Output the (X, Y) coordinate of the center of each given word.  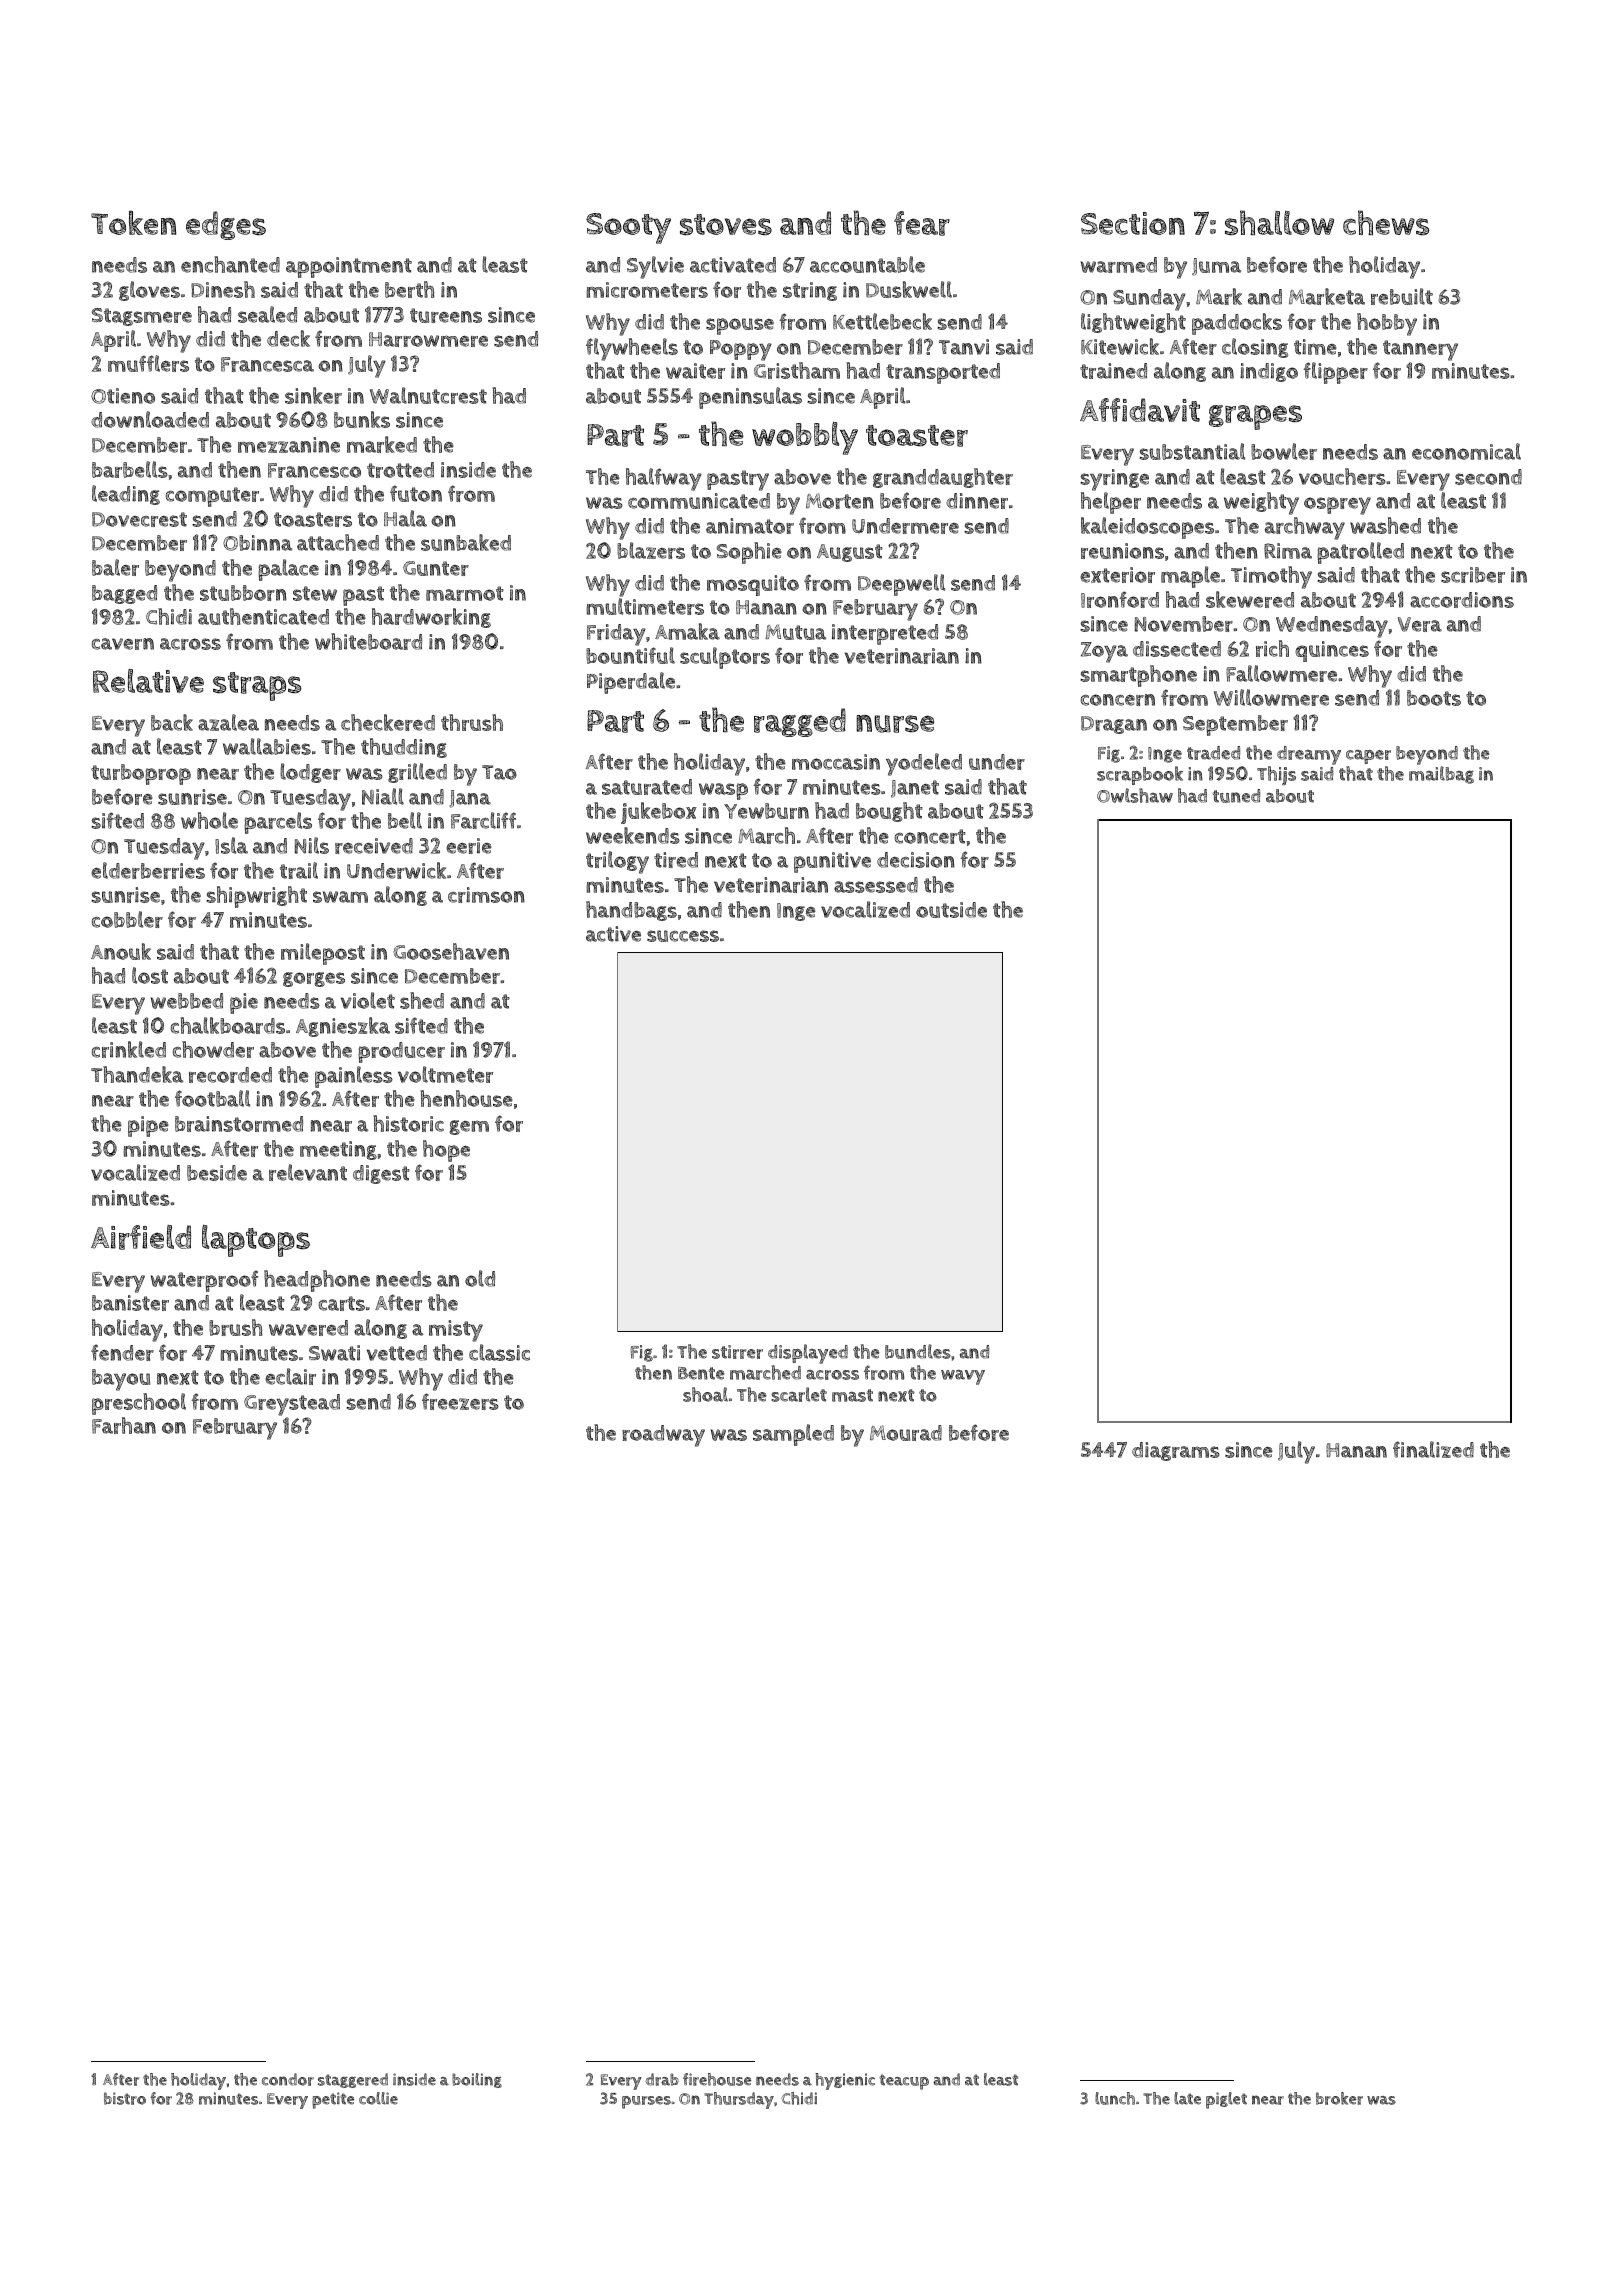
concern (1118, 700)
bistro (125, 2098)
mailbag (1441, 775)
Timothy (1271, 577)
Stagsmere (142, 317)
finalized (1433, 1449)
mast (852, 1395)
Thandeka (137, 1074)
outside (951, 910)
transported (943, 373)
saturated (647, 787)
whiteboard (368, 641)
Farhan (124, 1425)
